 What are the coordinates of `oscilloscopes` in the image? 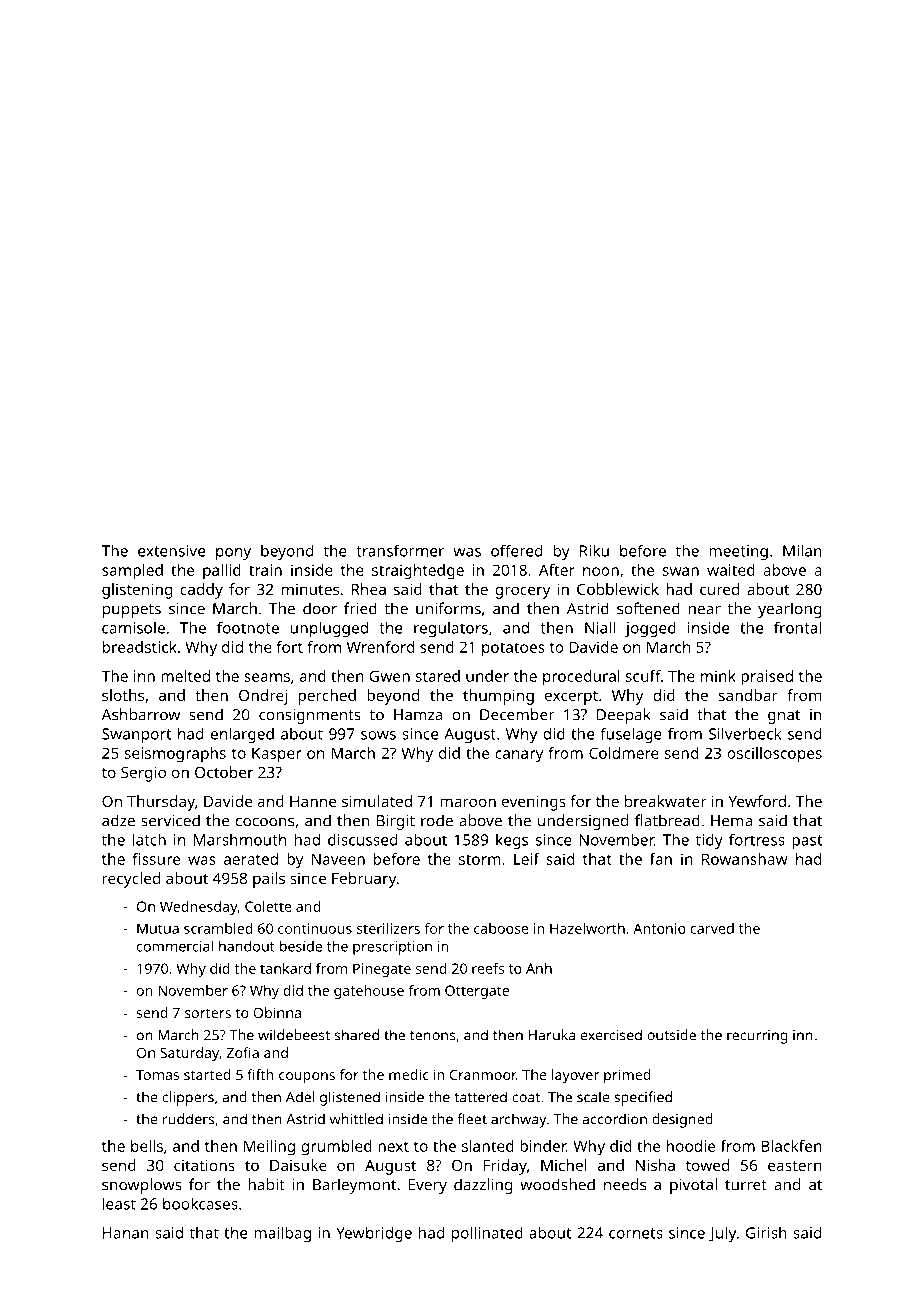 It's located at (774, 755).
